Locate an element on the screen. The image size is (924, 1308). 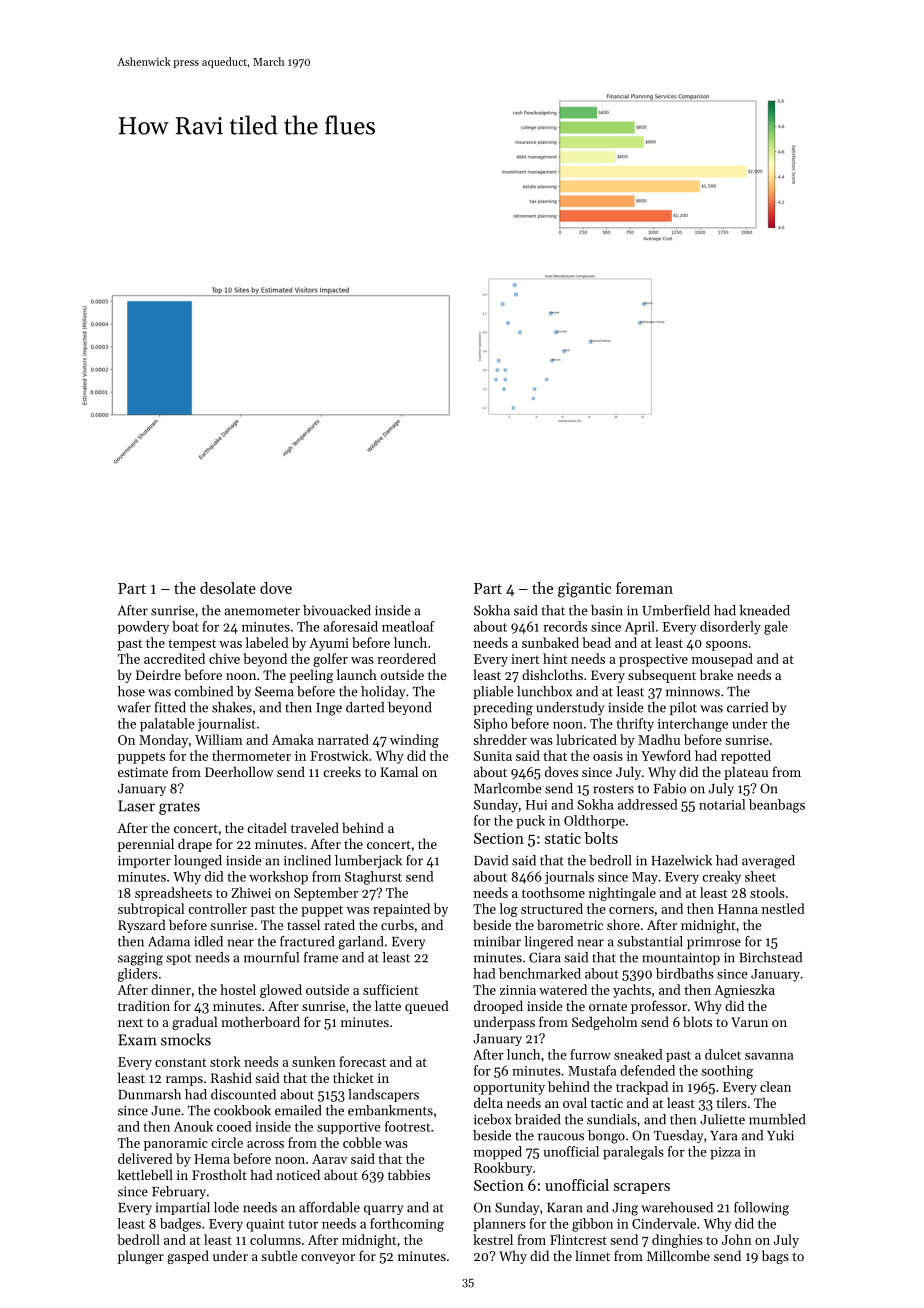
gasped is located at coordinates (188, 1257).
